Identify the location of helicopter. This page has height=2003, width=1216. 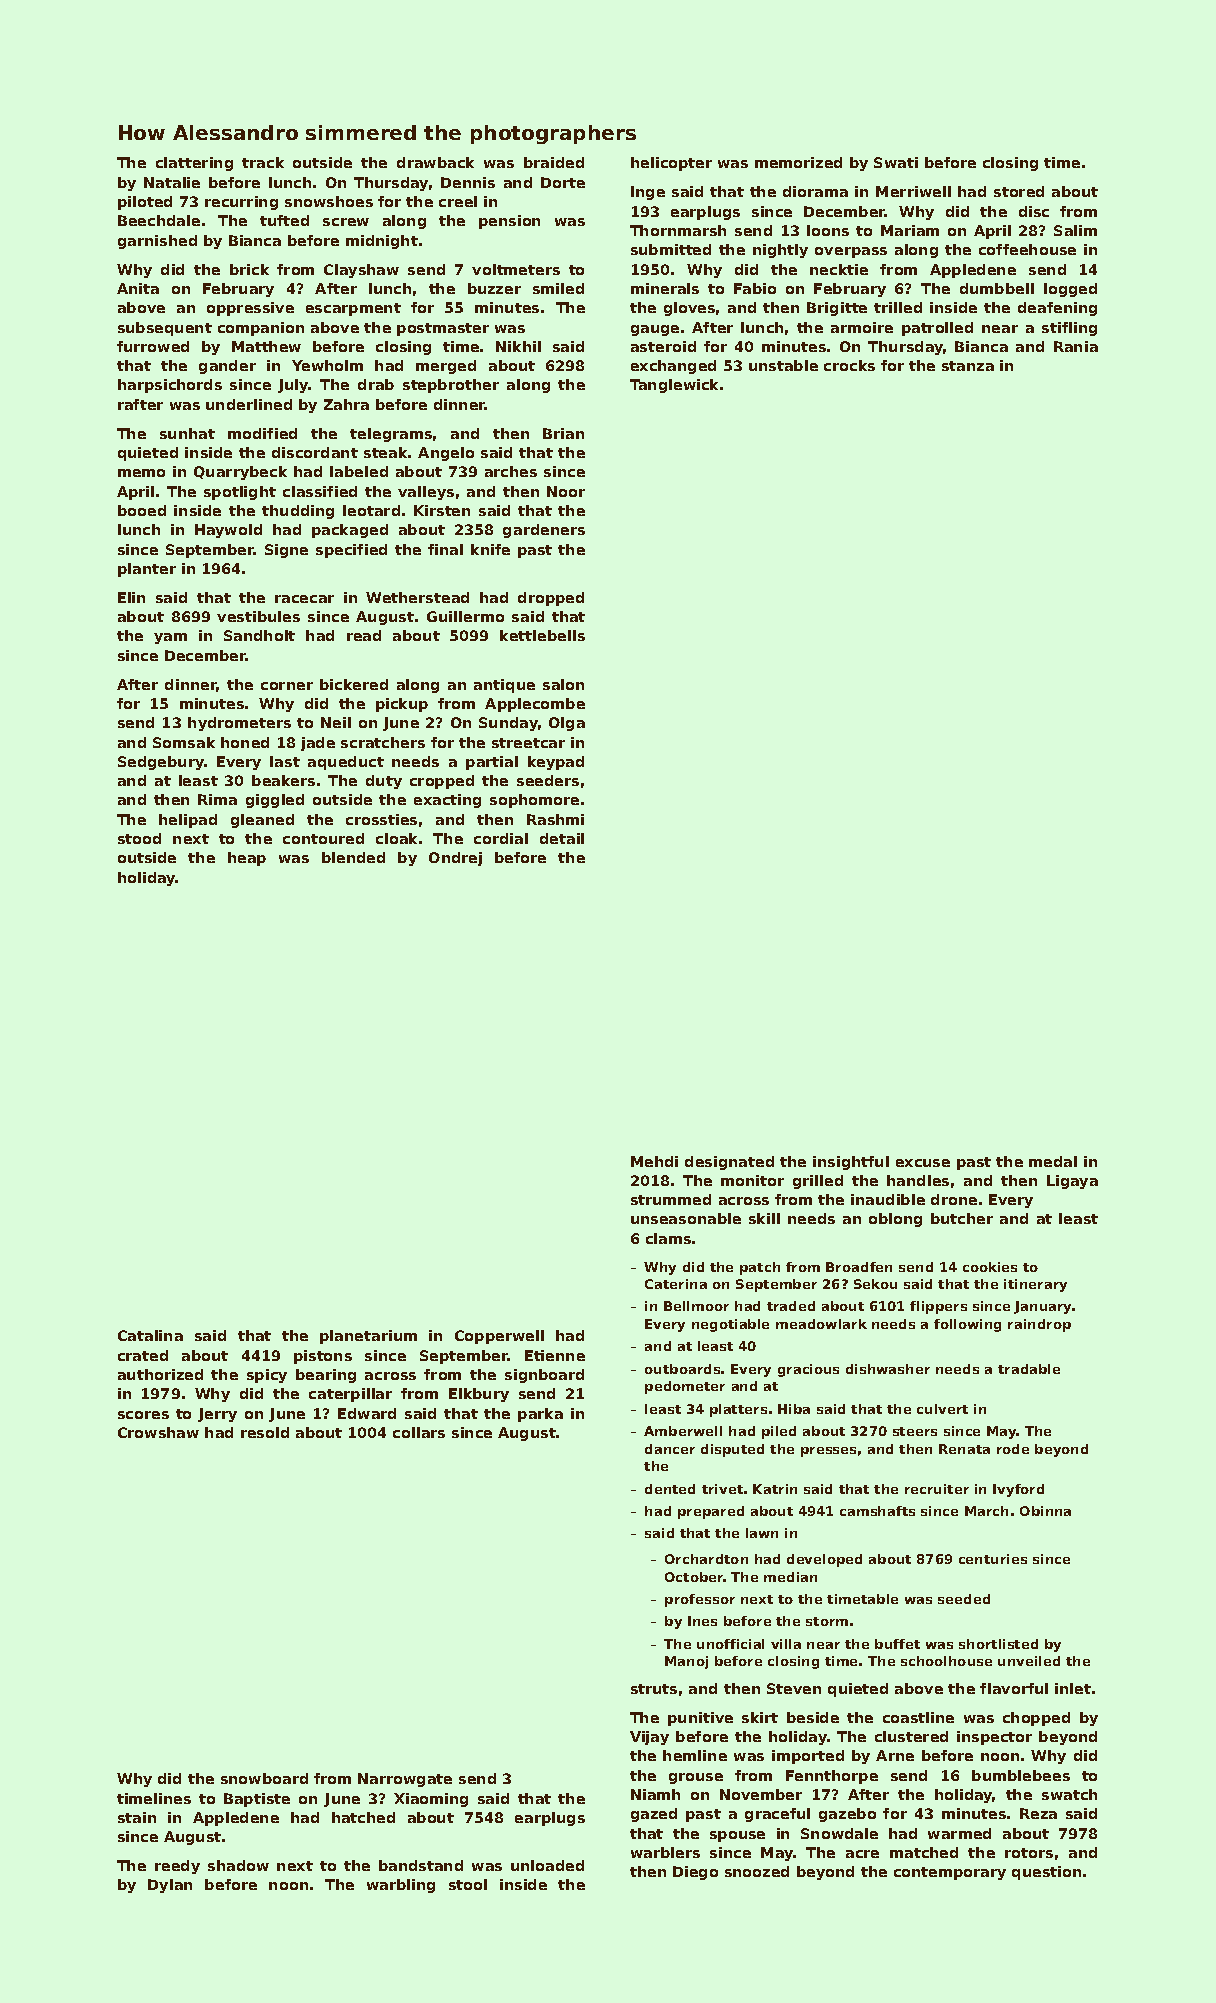
(671, 164).
